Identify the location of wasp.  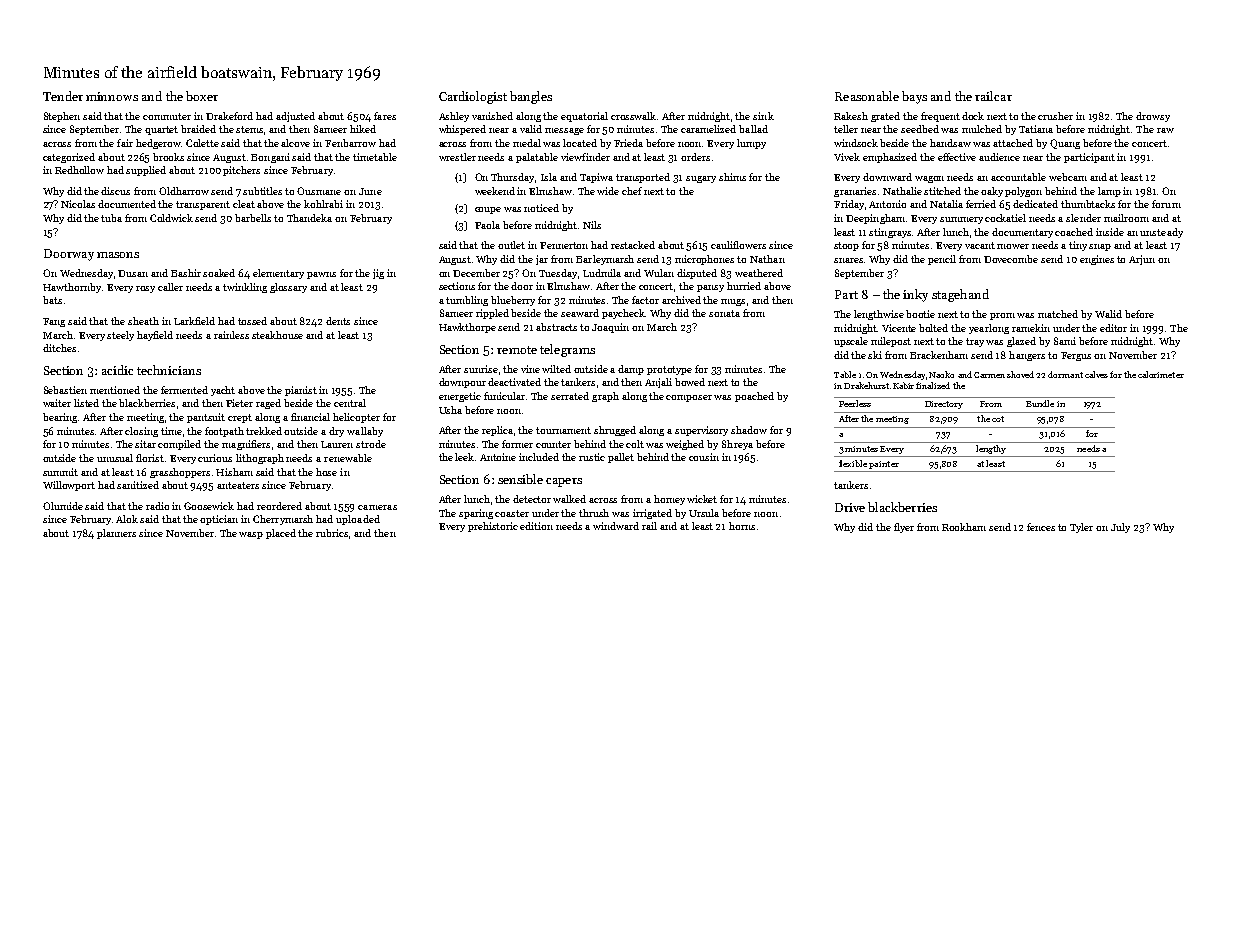
(251, 535).
